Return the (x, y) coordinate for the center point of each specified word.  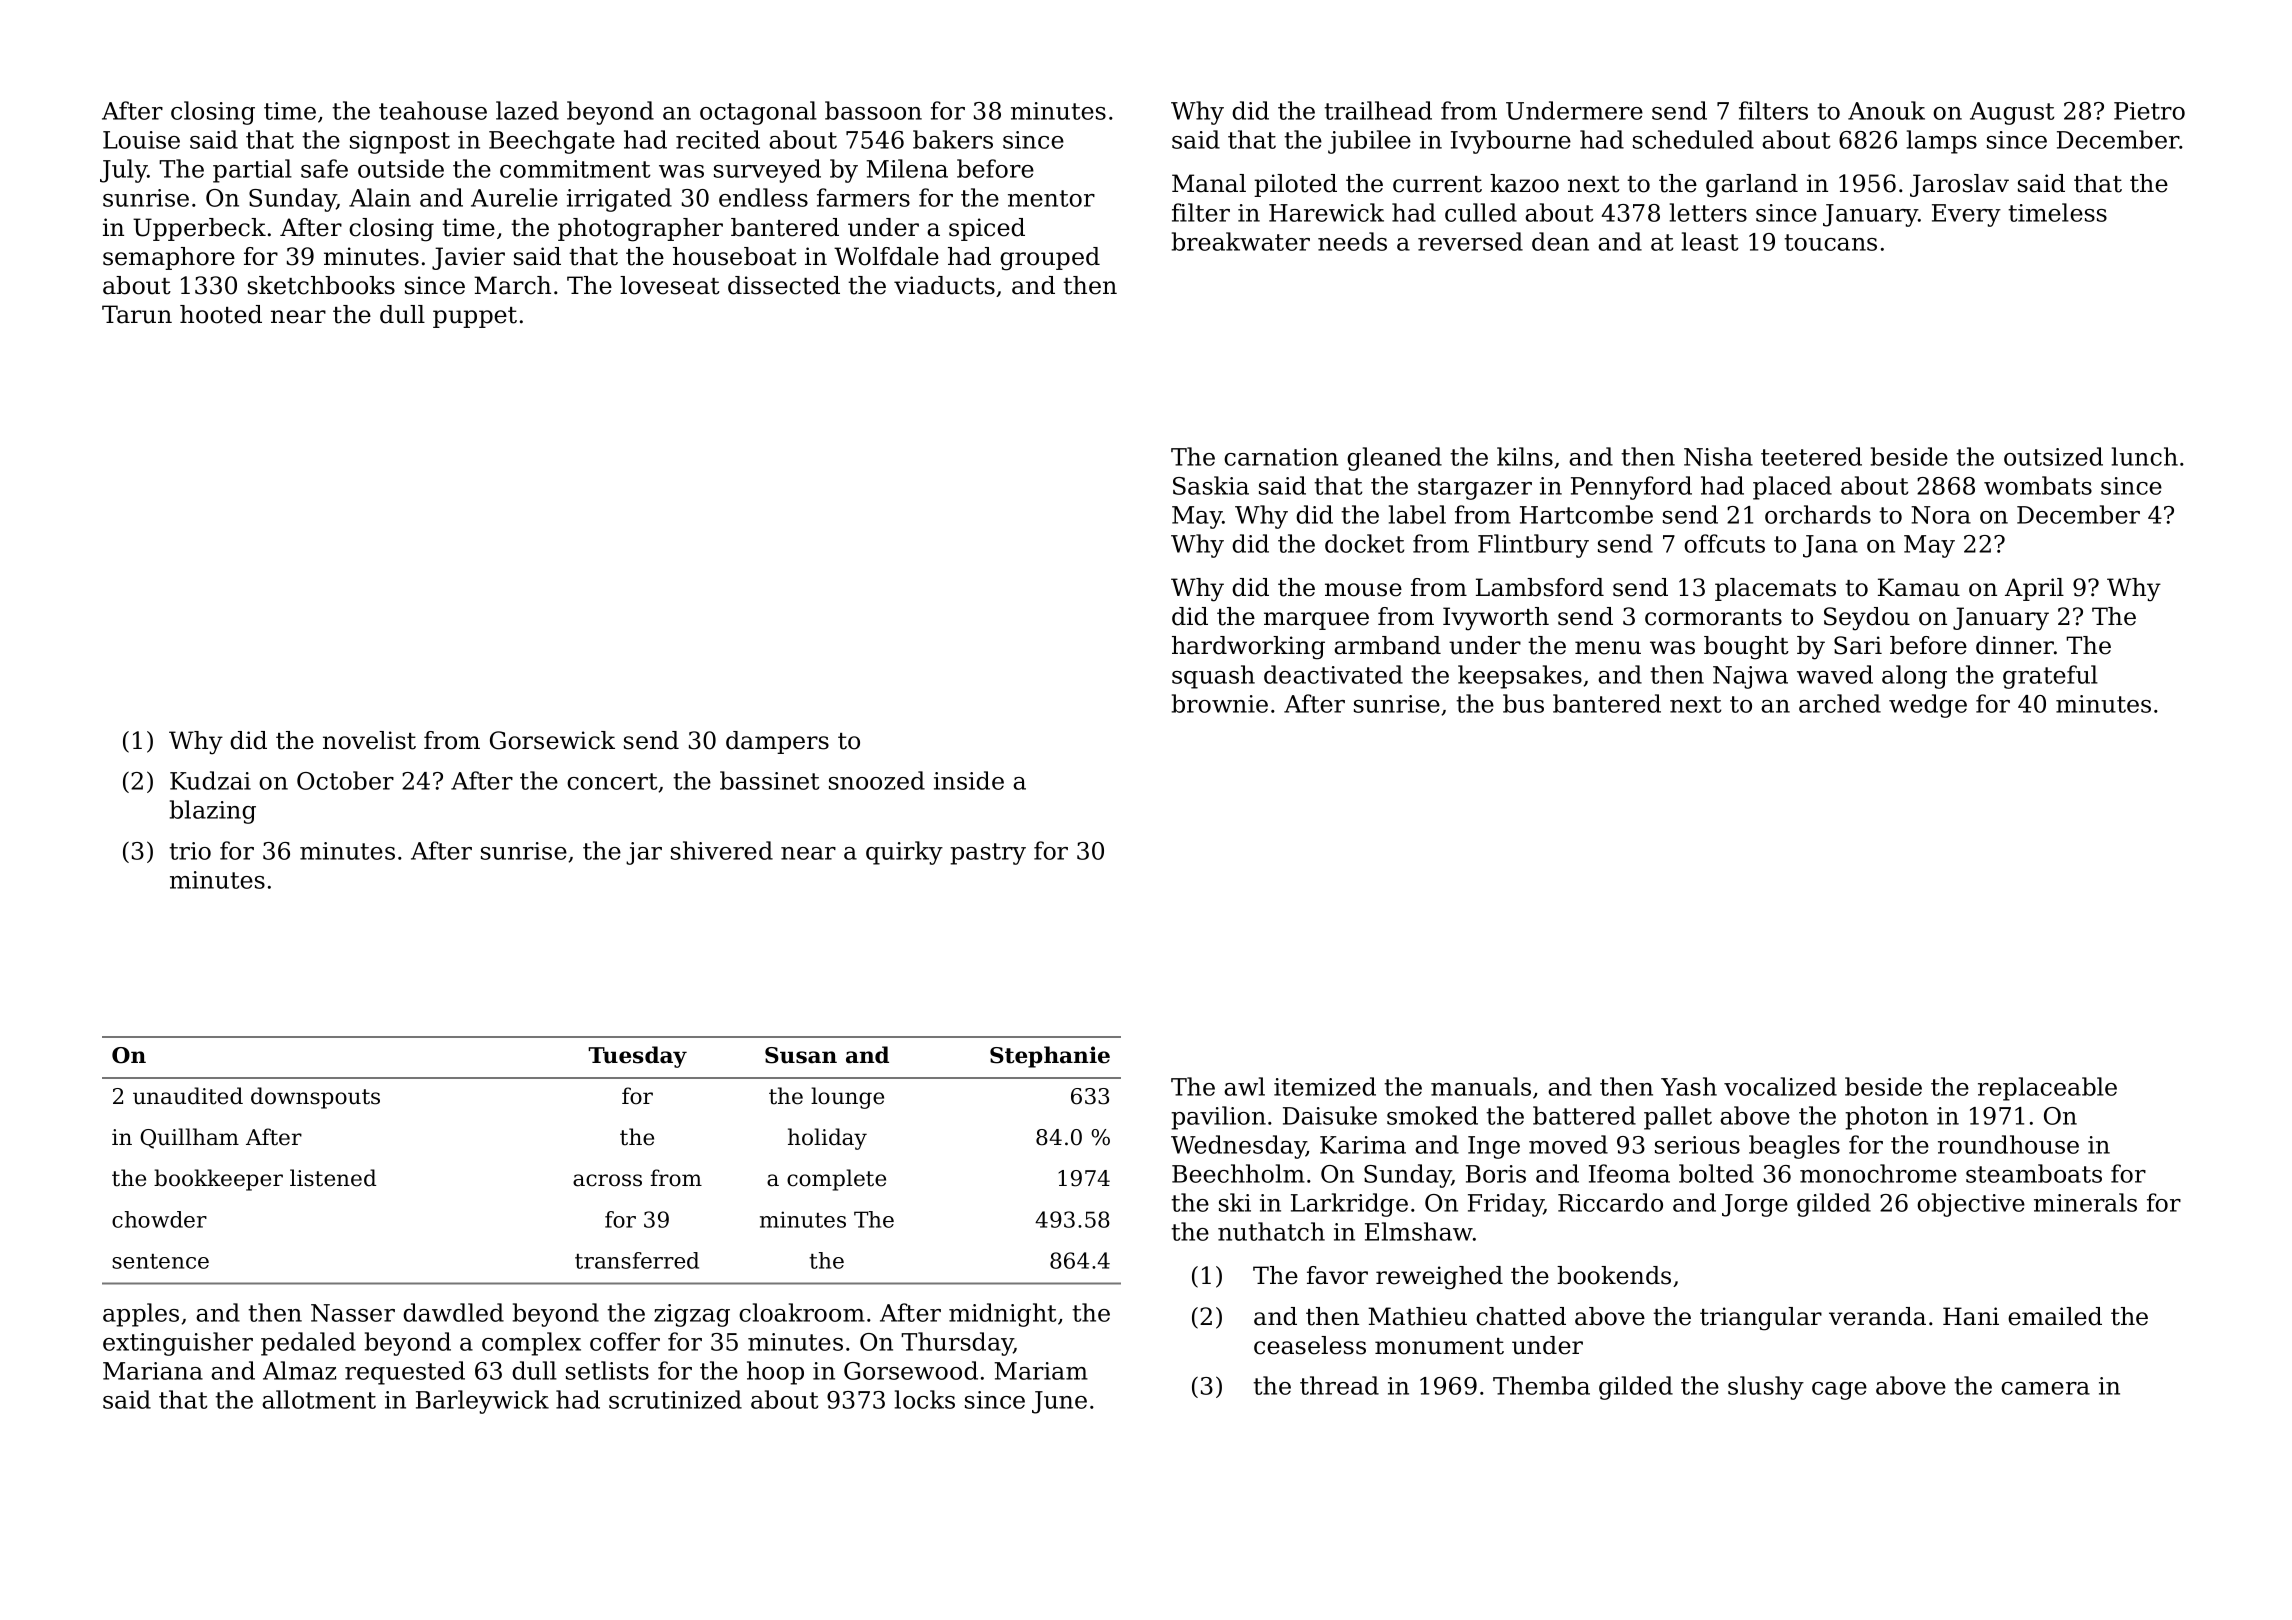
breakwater (1241, 241)
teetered (1811, 456)
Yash (1689, 1086)
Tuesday (637, 1057)
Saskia (1211, 485)
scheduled (1693, 139)
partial (252, 171)
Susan (801, 1055)
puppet (475, 317)
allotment (319, 1399)
